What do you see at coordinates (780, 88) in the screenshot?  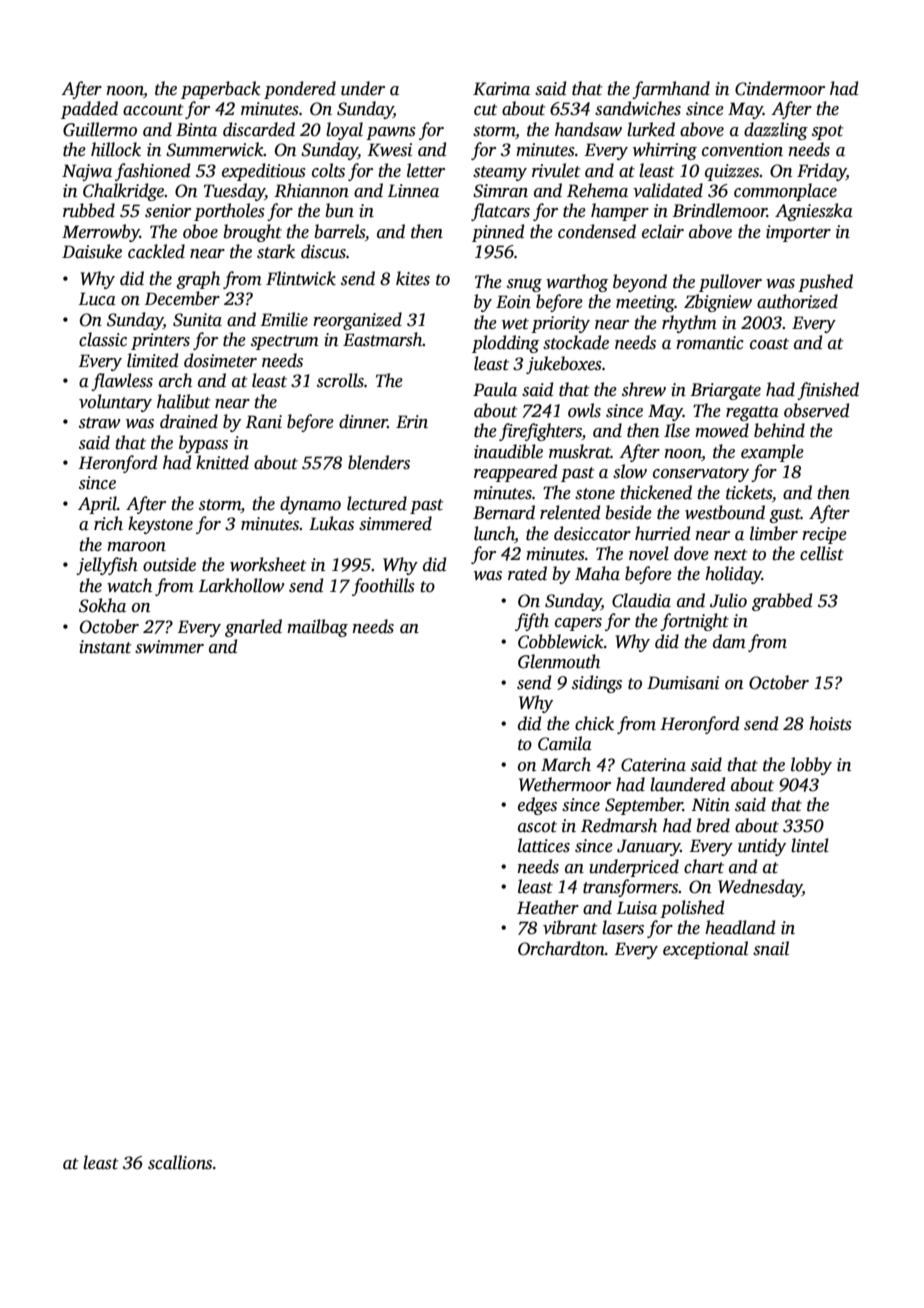 I see `Cindermoor` at bounding box center [780, 88].
